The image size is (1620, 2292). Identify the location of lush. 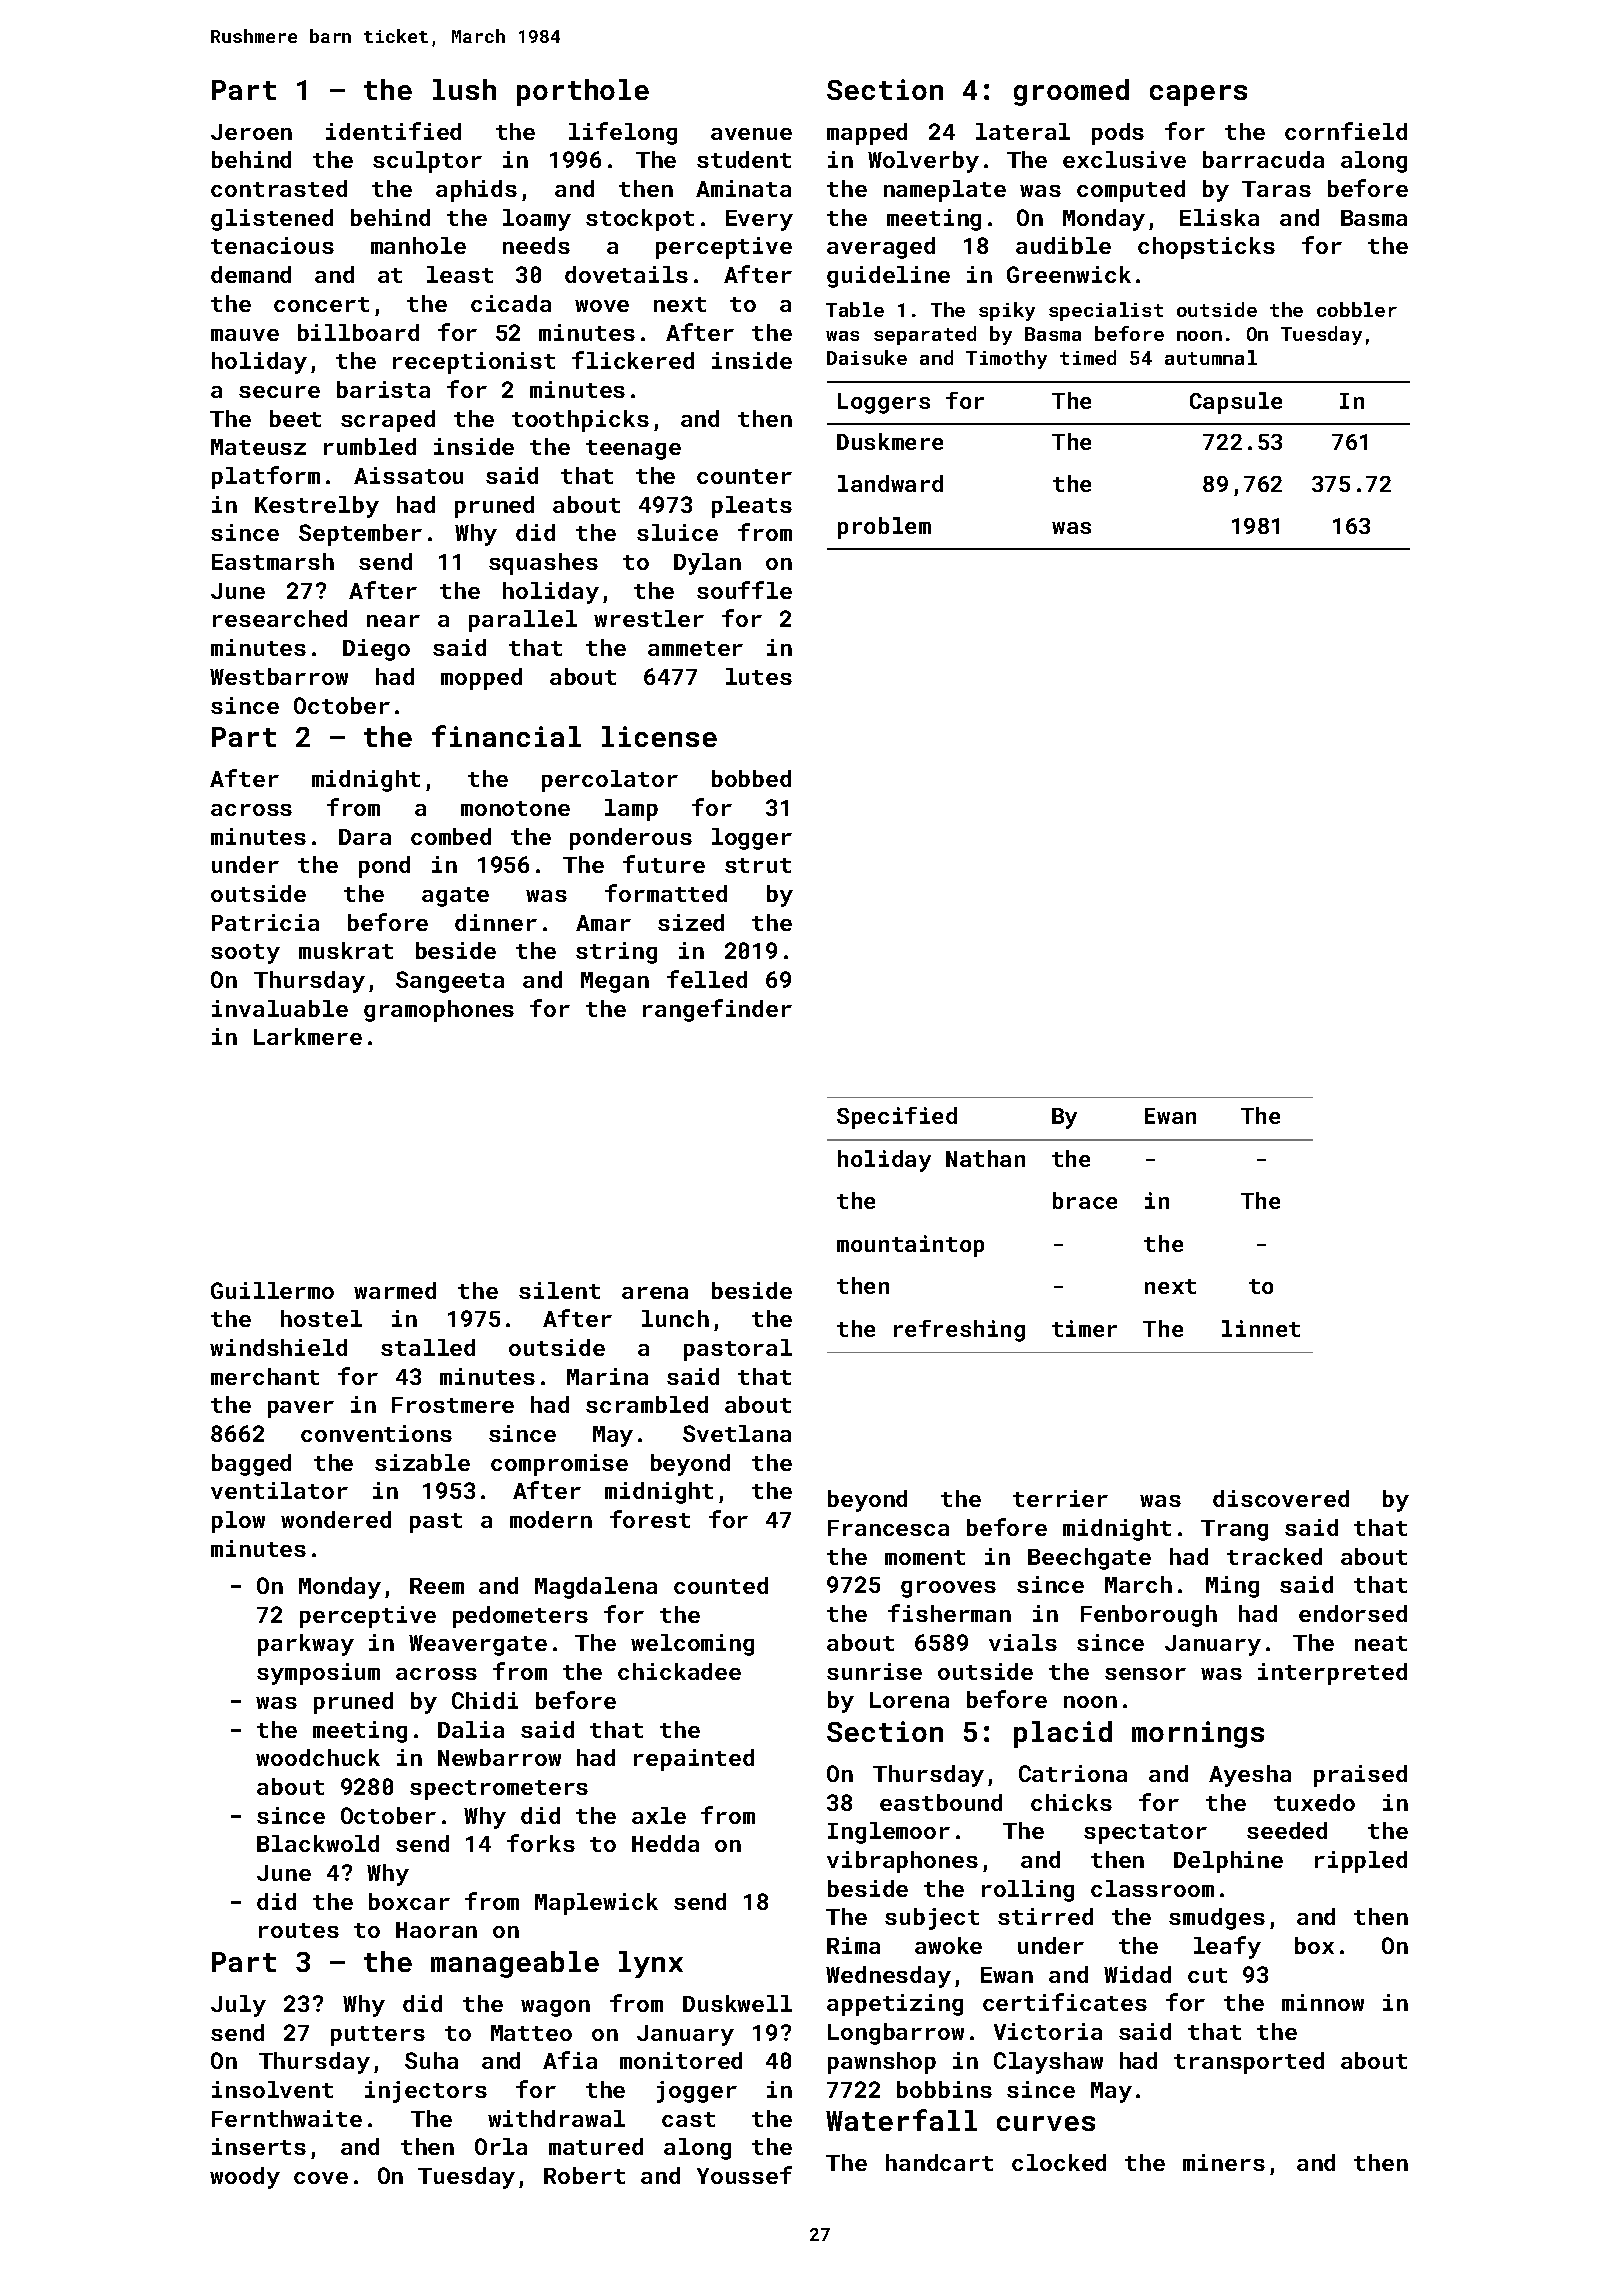
(464, 89).
